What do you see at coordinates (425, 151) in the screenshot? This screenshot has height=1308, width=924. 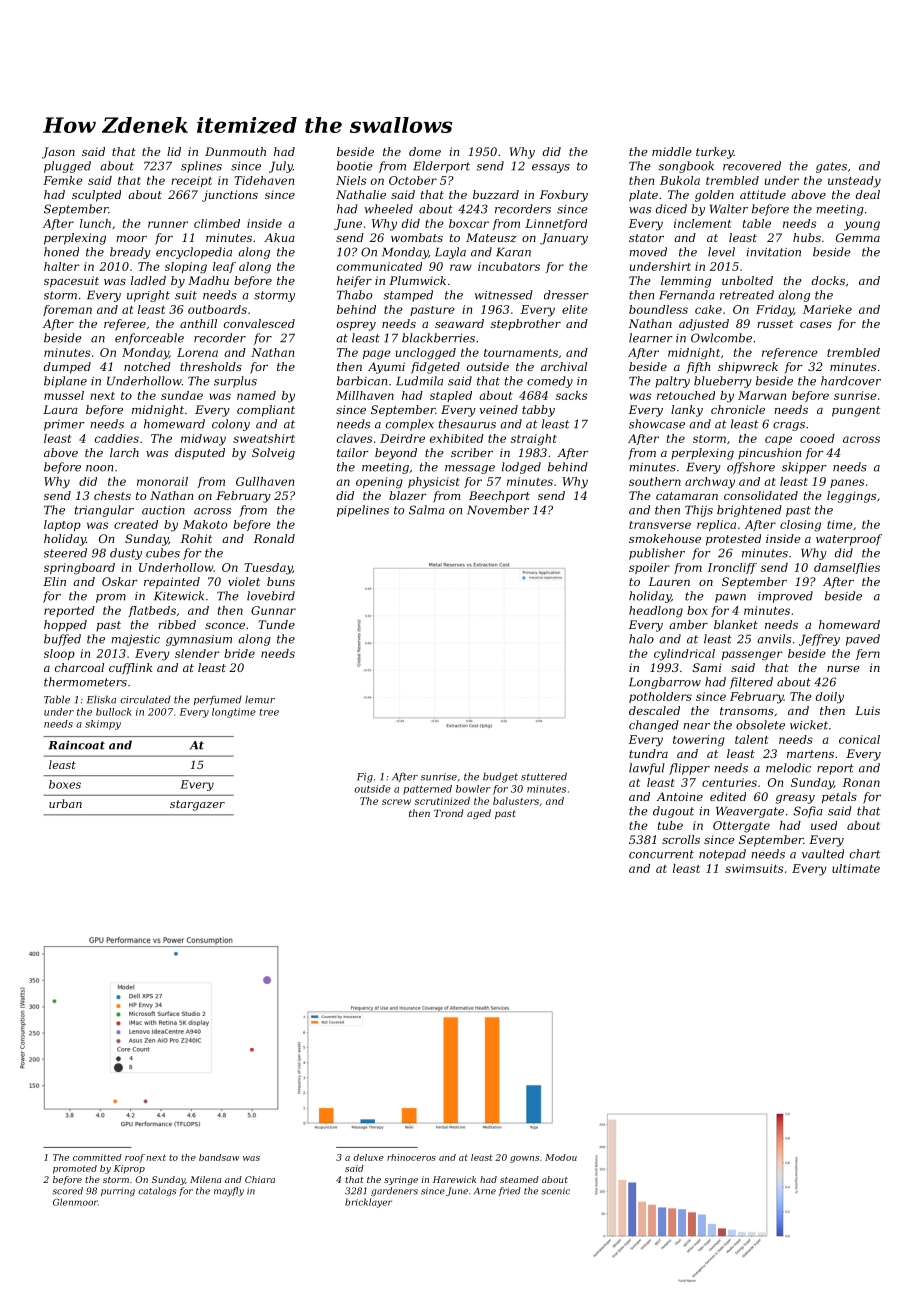 I see `dome` at bounding box center [425, 151].
